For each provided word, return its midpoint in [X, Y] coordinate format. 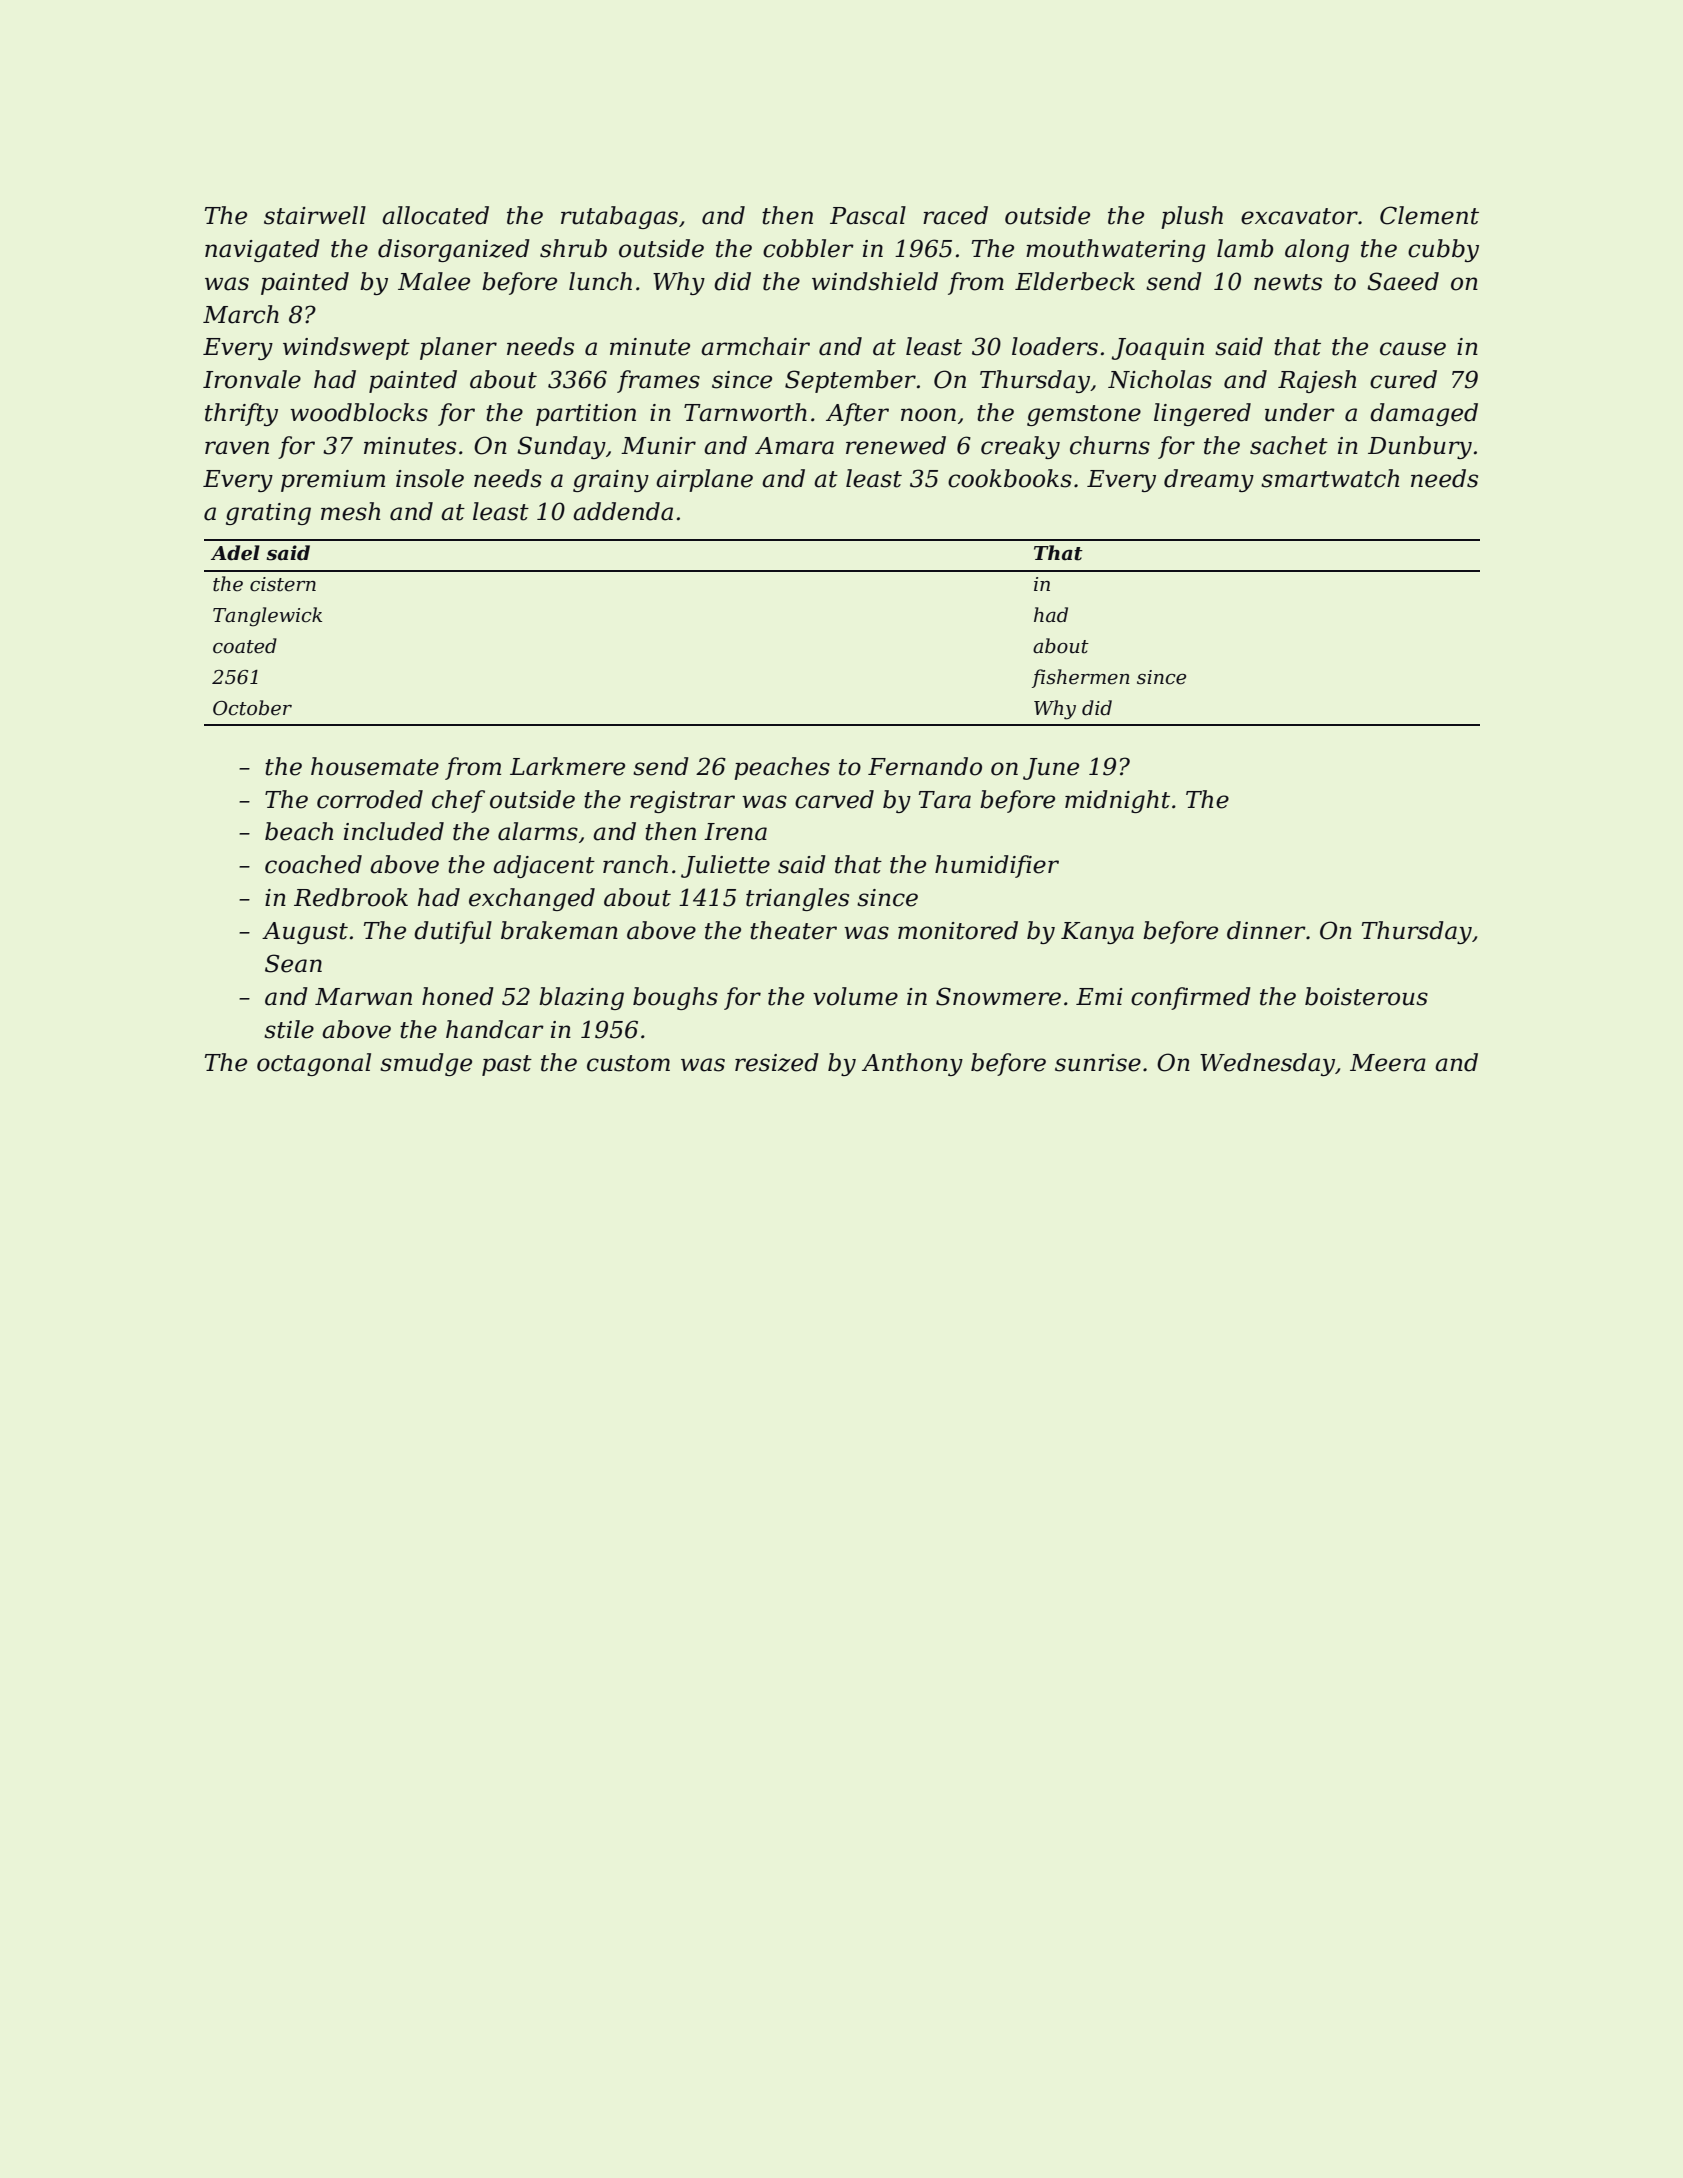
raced [955, 215]
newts [1288, 282]
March [241, 314]
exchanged [532, 899]
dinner [1266, 930]
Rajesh [1317, 381]
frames [658, 381]
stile [289, 1029]
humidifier [997, 866]
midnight [1117, 801]
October [252, 708]
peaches [782, 768]
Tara [945, 800]
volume [855, 996]
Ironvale [252, 379]
